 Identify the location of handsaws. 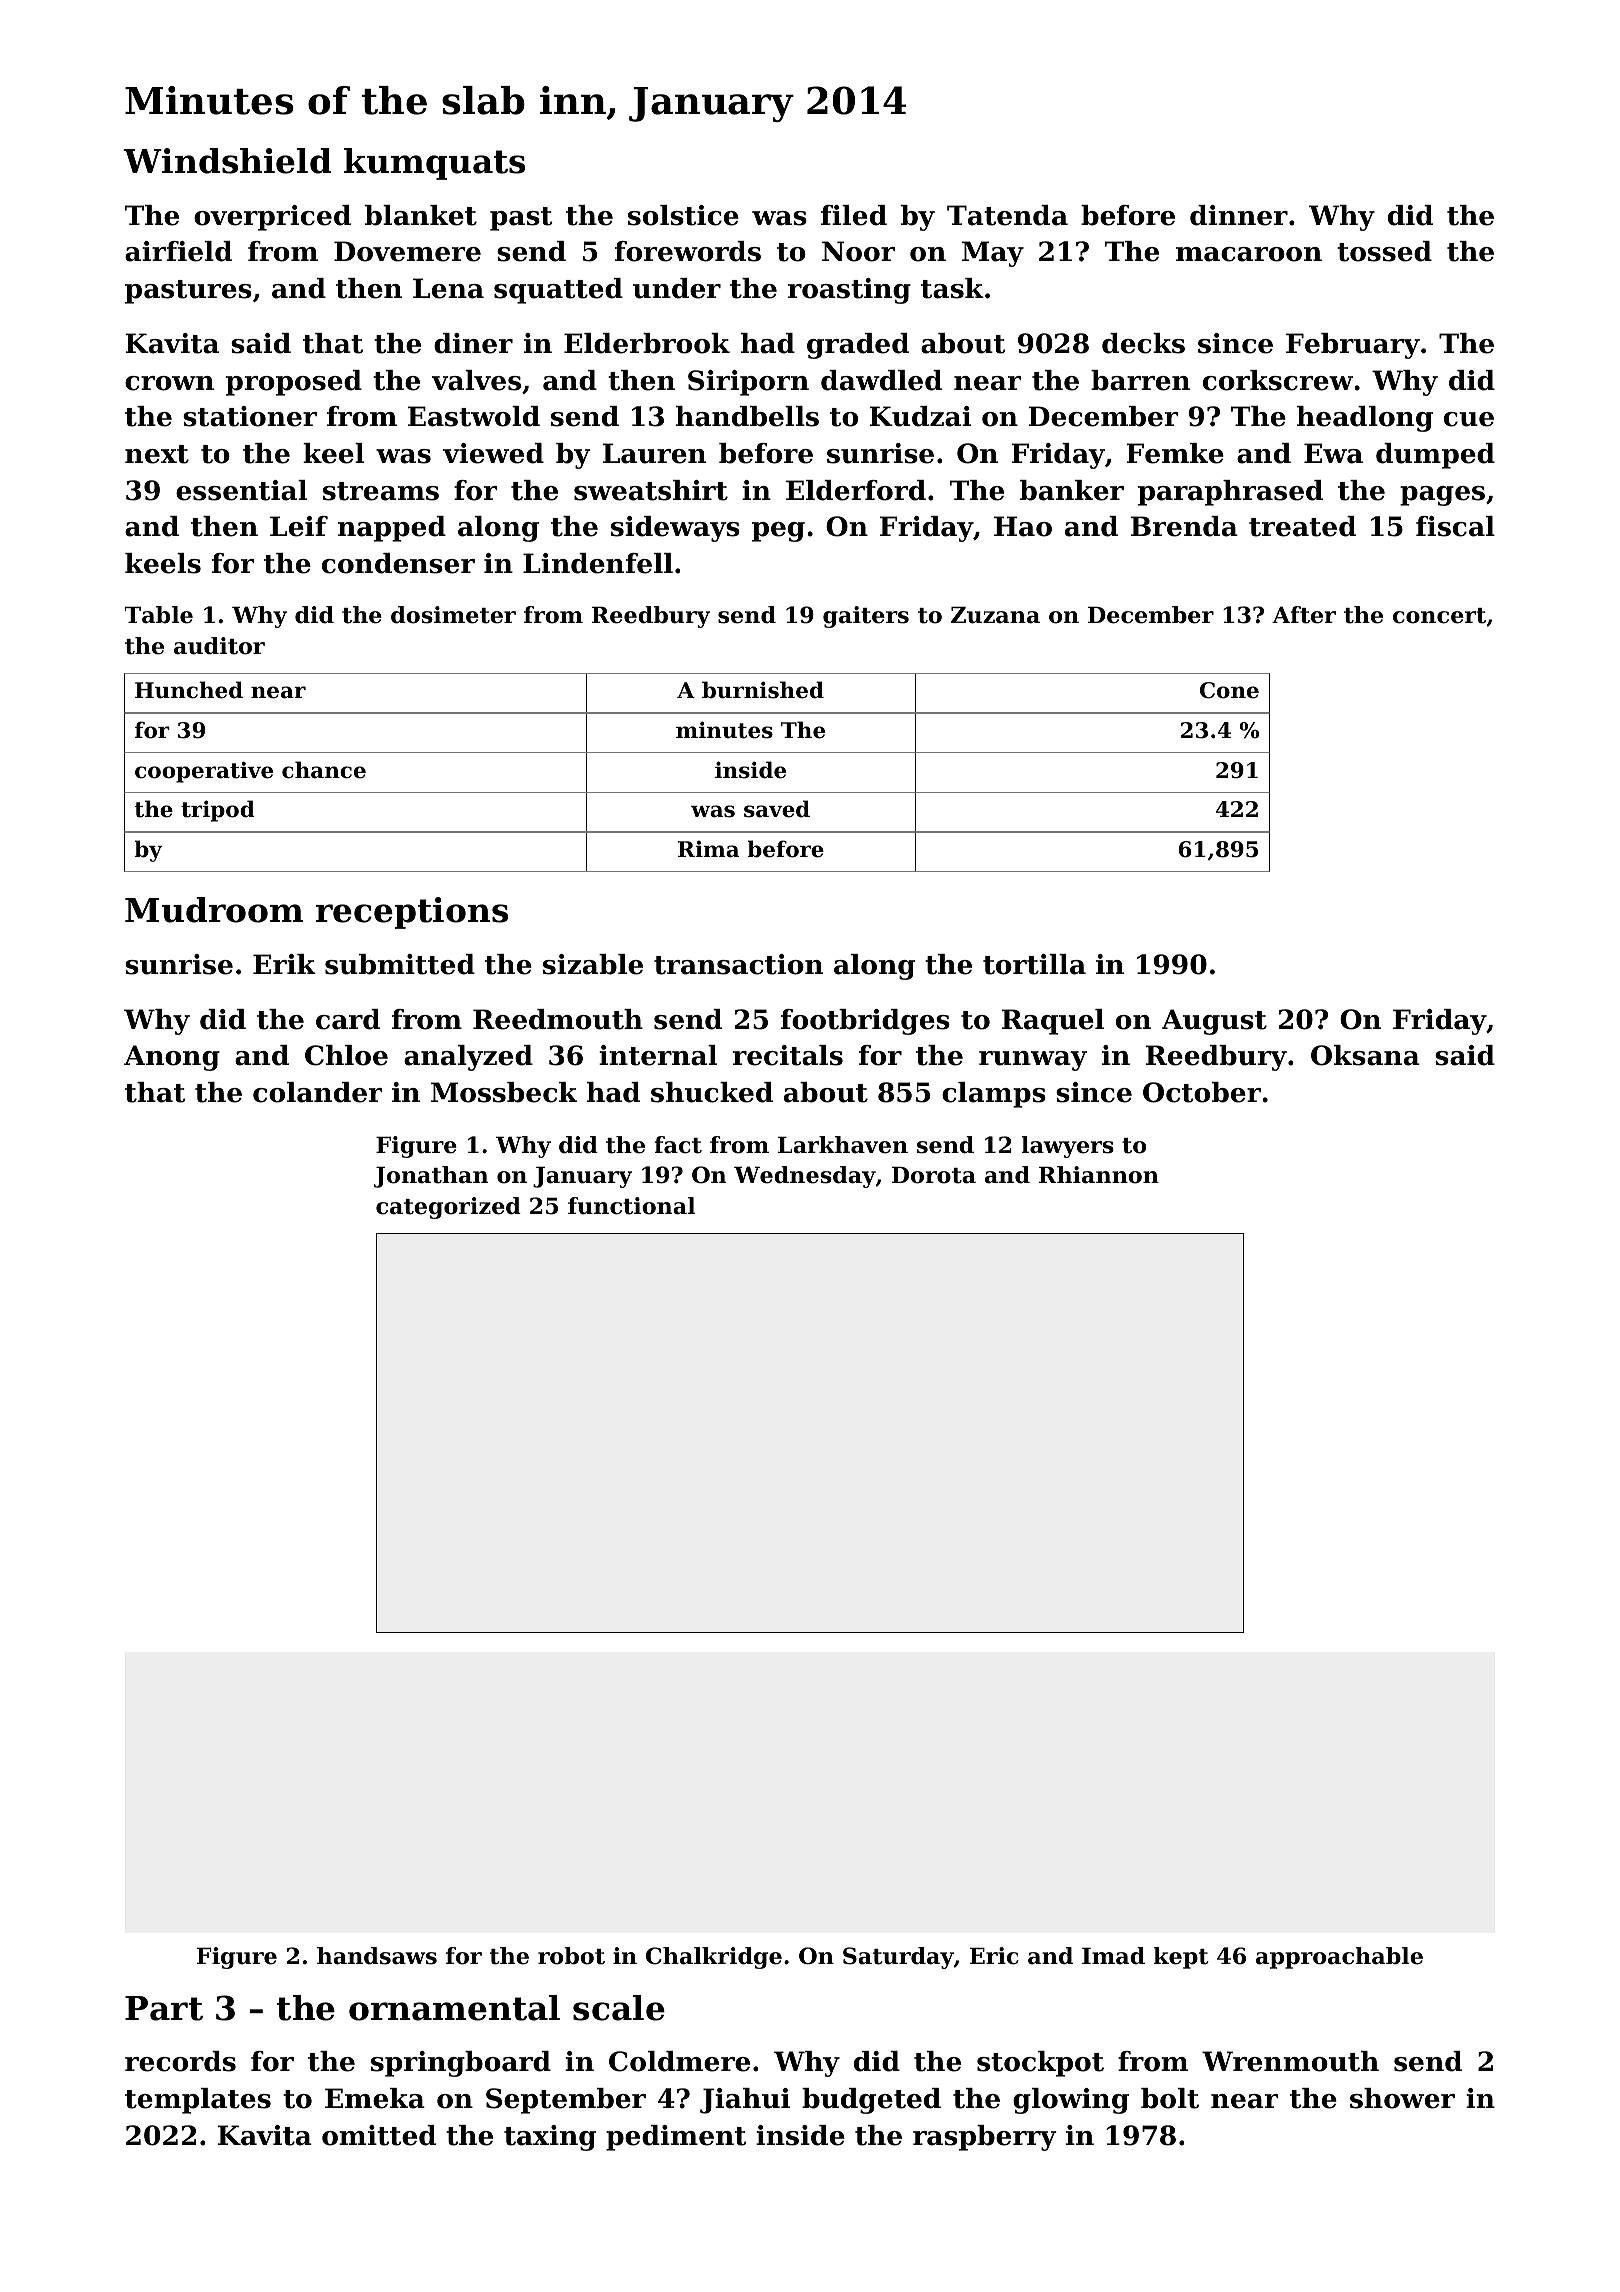
(377, 1956).
